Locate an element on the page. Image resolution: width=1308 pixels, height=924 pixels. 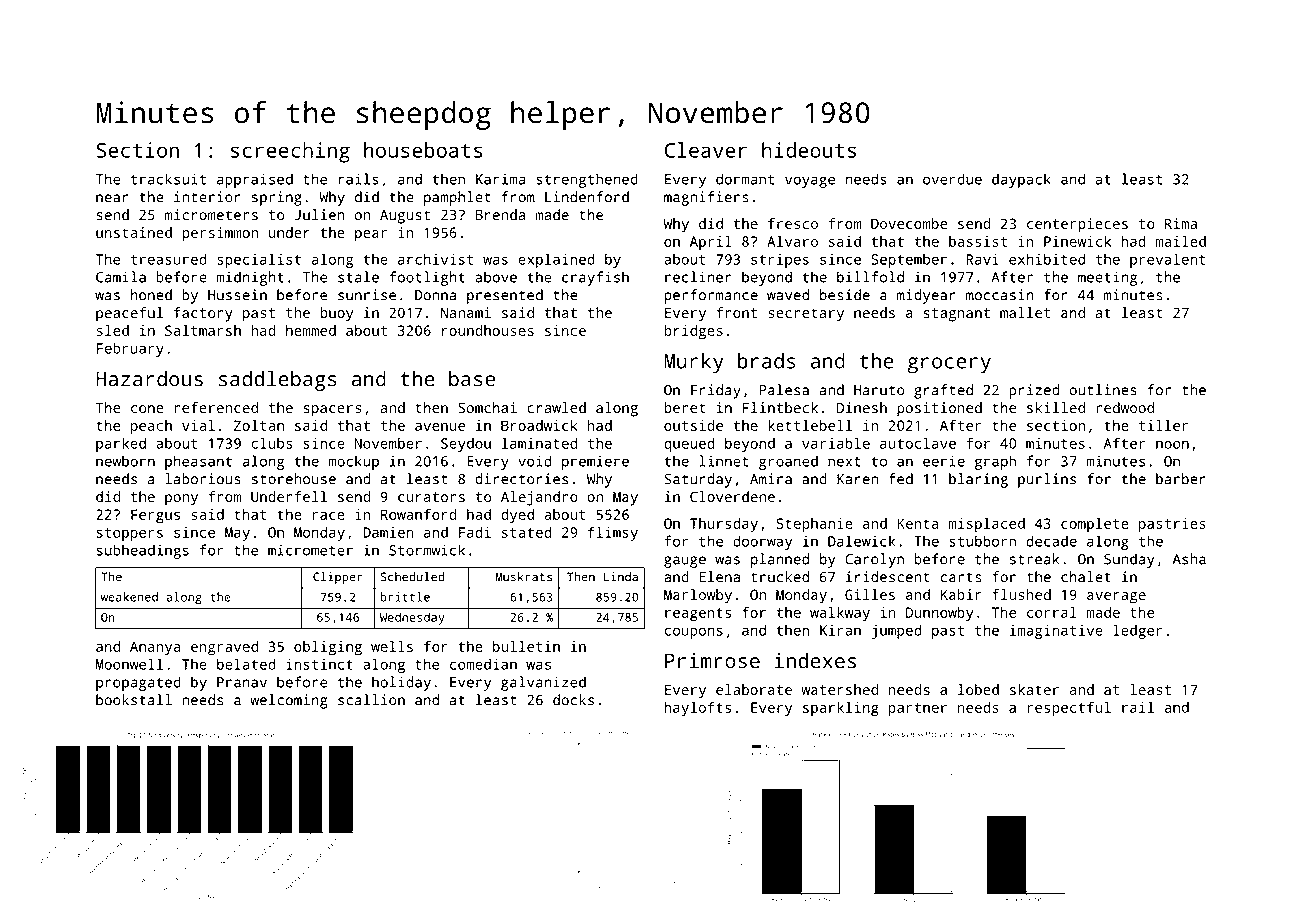
cone is located at coordinates (147, 409).
